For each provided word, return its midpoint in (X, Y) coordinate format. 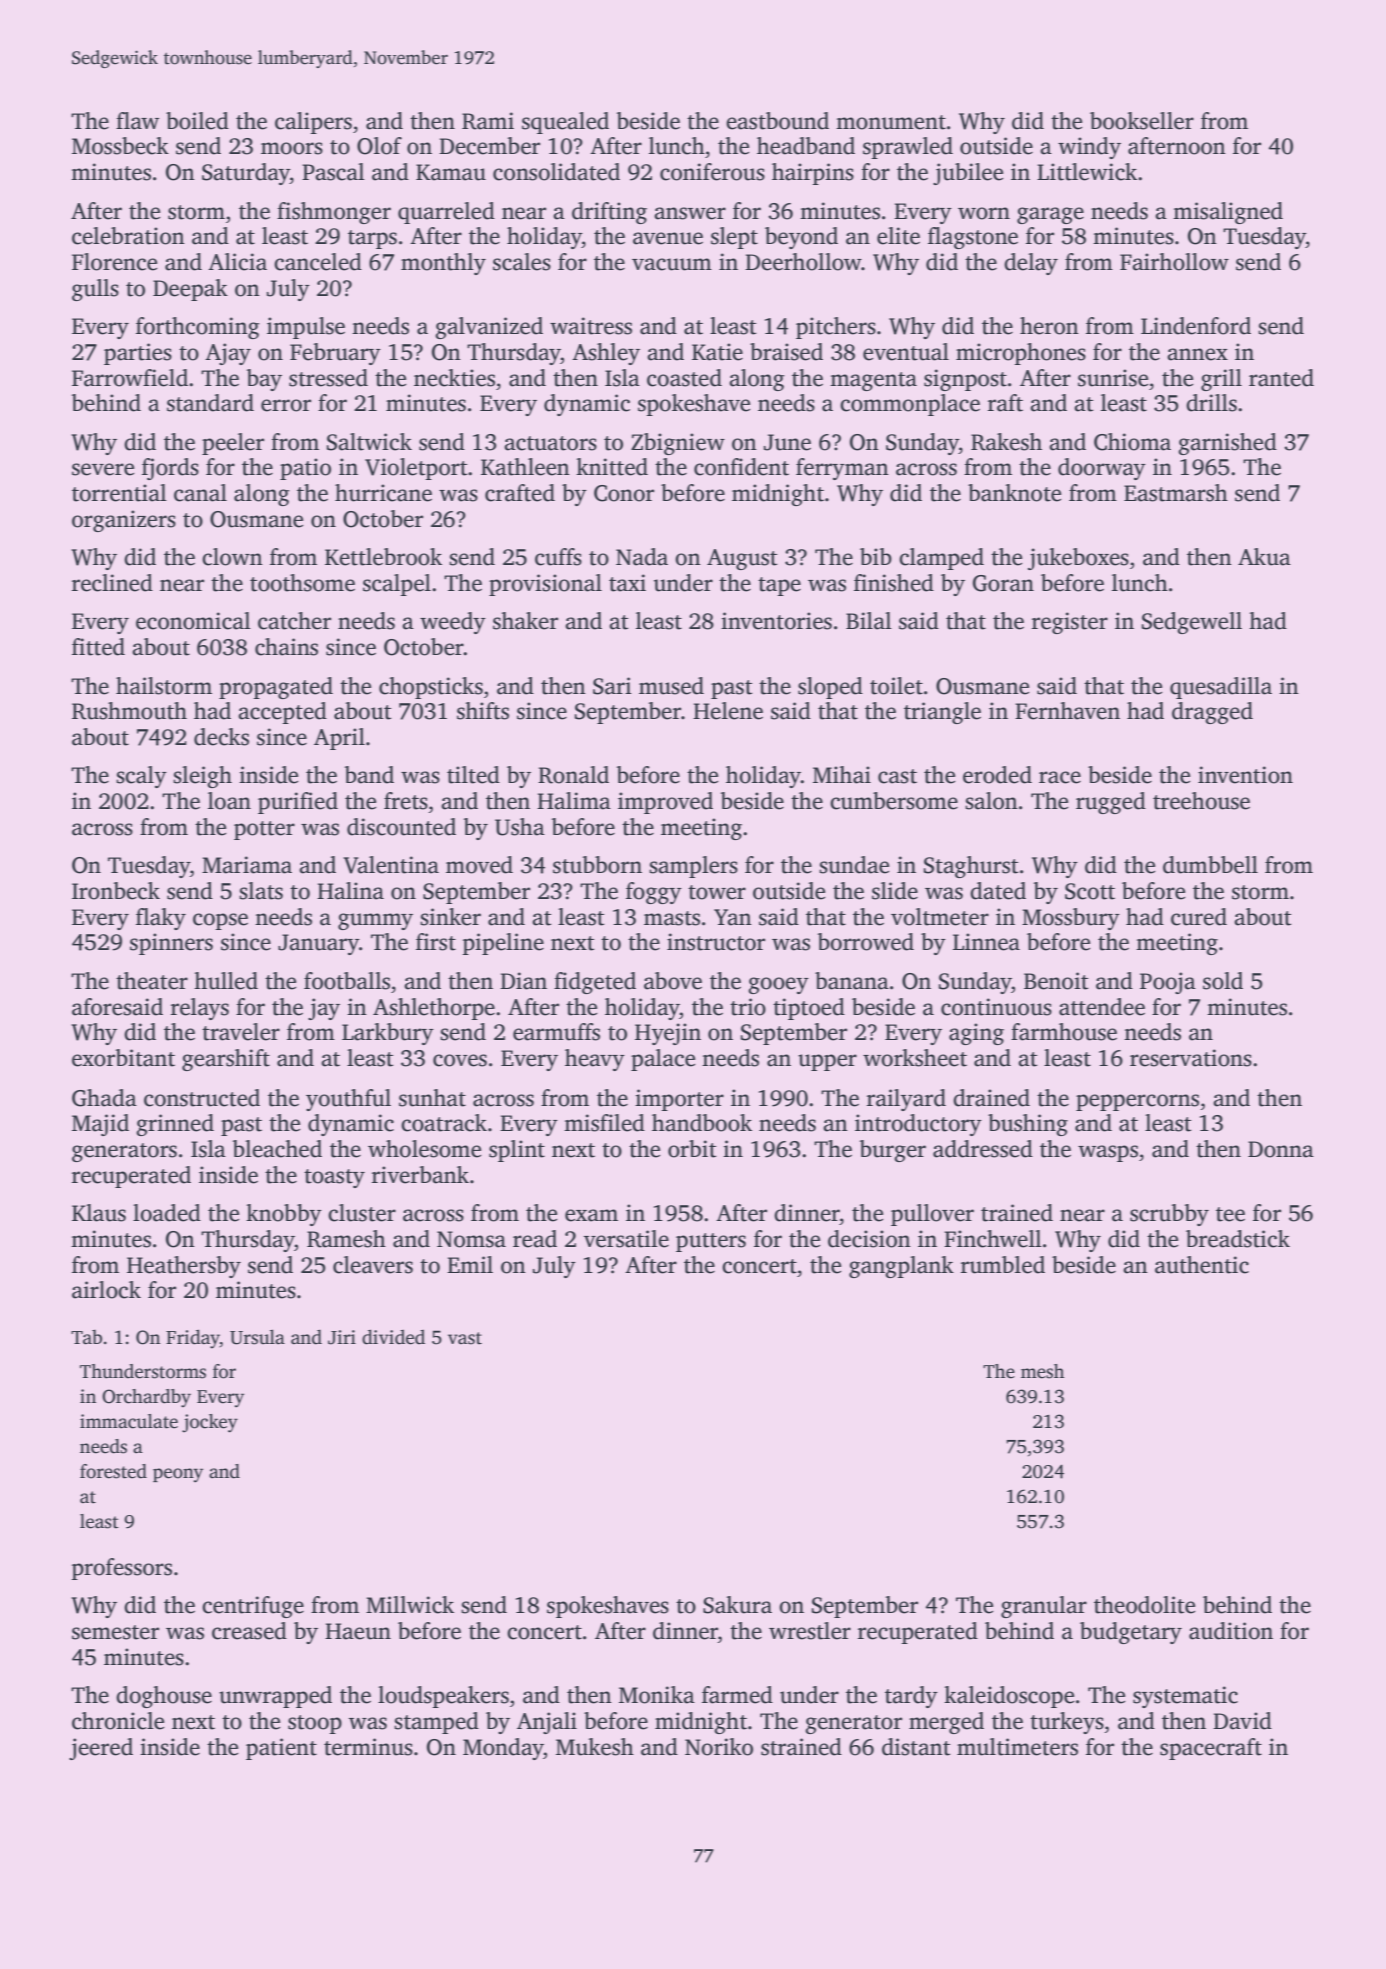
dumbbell (1210, 865)
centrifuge (253, 1607)
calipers (313, 123)
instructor (716, 942)
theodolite (1144, 1605)
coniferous (712, 172)
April (339, 739)
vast (465, 1338)
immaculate (129, 1421)
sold (1223, 981)
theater (152, 981)
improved (665, 803)
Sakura (737, 1605)
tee (1230, 1214)
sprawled (908, 148)
